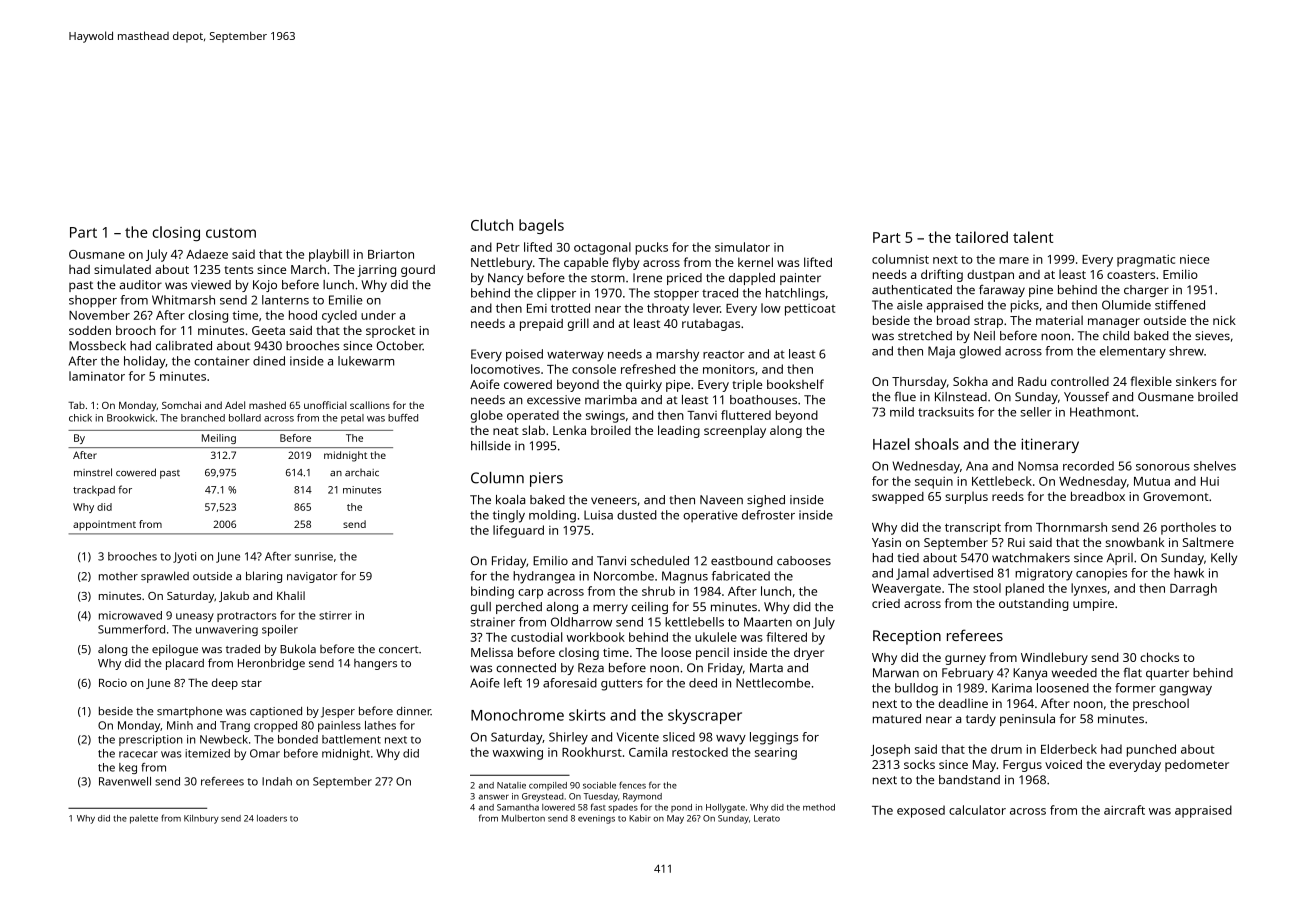  Describe the element at coordinates (277, 781) in the screenshot. I see `Indah` at that location.
